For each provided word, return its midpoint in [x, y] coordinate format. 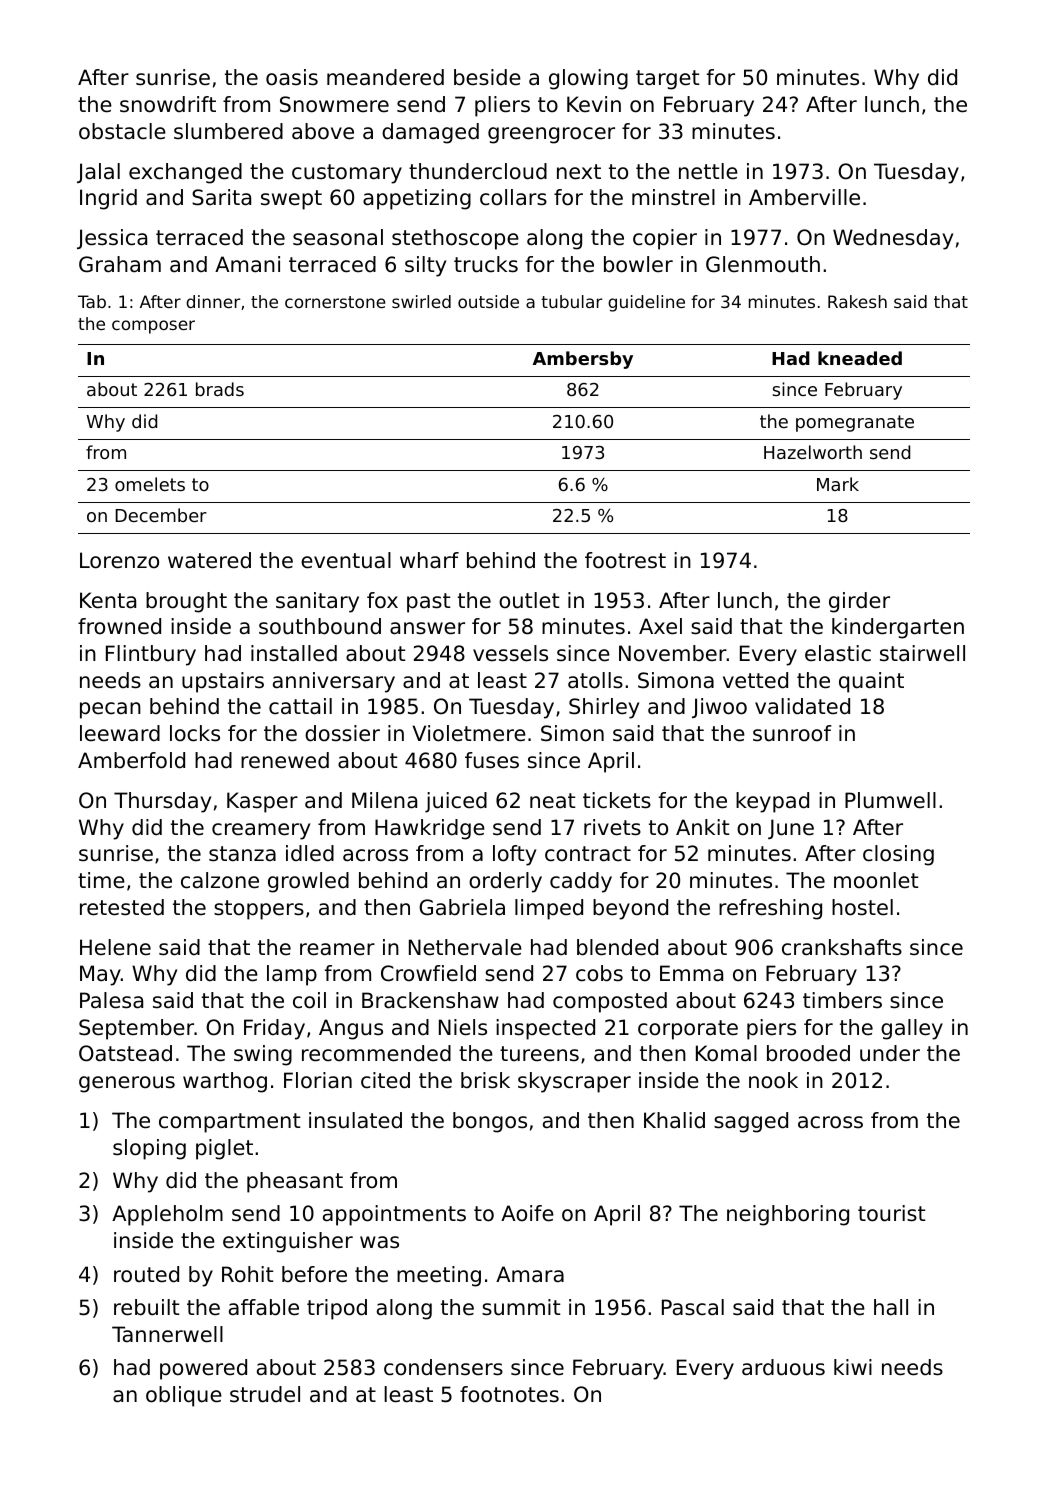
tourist [891, 1213]
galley [912, 1029]
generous [127, 1084]
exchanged [185, 173]
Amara [530, 1274]
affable [264, 1307]
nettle [708, 171]
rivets [612, 827]
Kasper [262, 802]
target [667, 80]
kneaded [860, 358]
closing [898, 855]
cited [385, 1080]
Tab [92, 301]
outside [488, 301]
